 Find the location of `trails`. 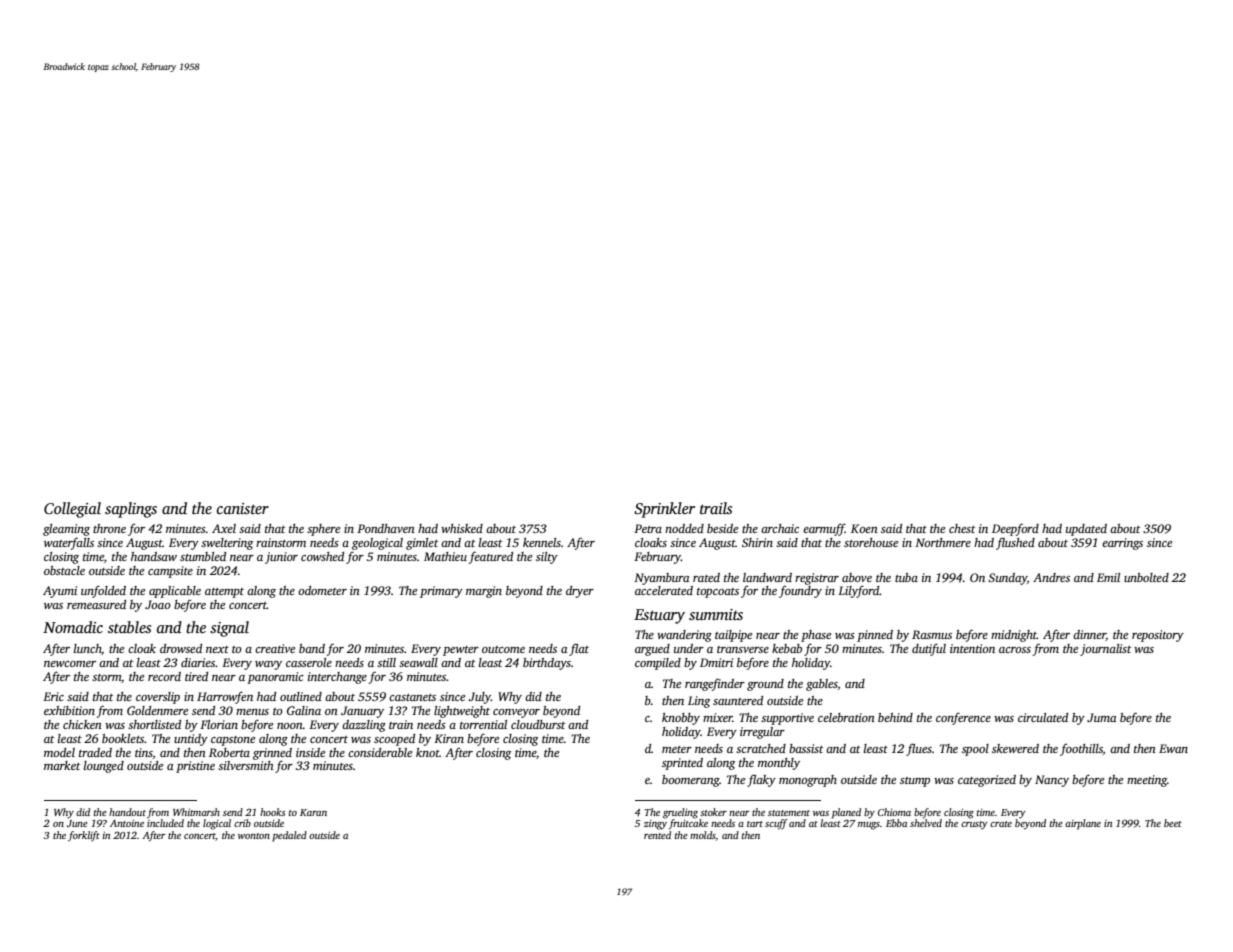

trails is located at coordinates (716, 508).
